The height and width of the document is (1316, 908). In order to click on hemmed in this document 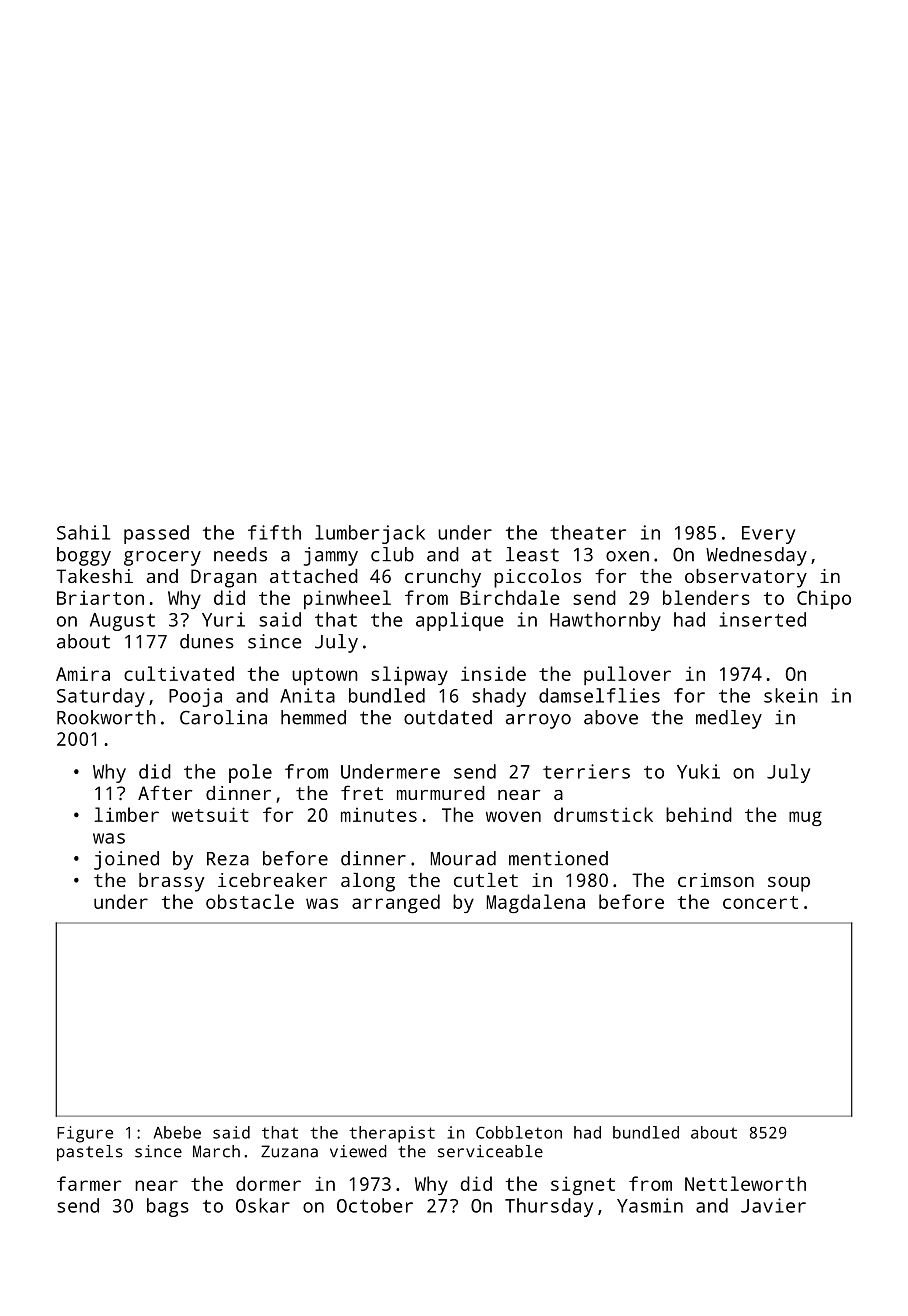, I will do `click(313, 717)`.
